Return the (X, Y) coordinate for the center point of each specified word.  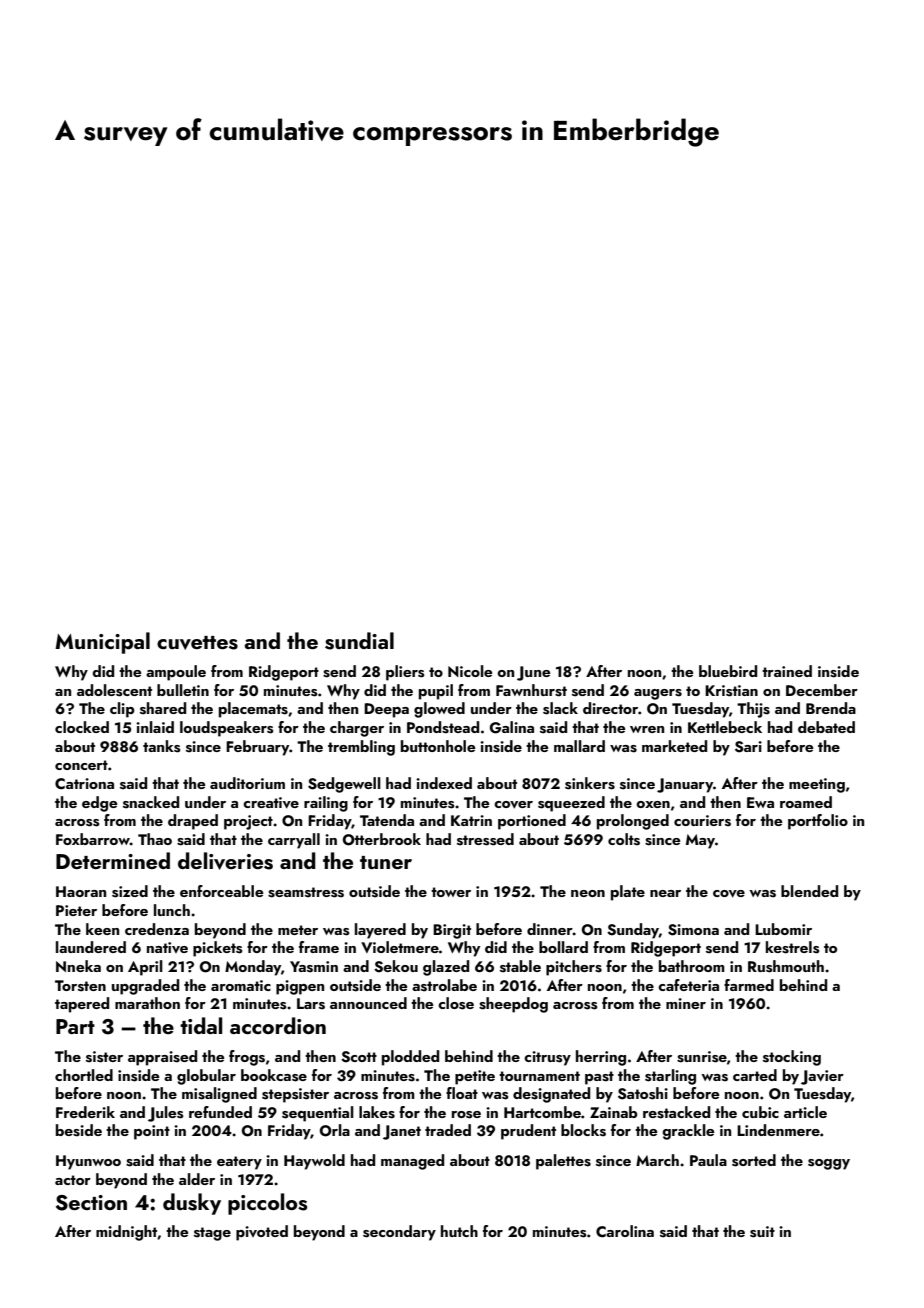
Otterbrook (382, 839)
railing (326, 804)
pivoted (262, 1233)
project (248, 822)
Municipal (102, 643)
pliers (405, 673)
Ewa (760, 802)
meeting (817, 785)
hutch (459, 1231)
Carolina (625, 1231)
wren (647, 729)
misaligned (219, 1095)
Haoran (81, 891)
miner (686, 1003)
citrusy (547, 1058)
